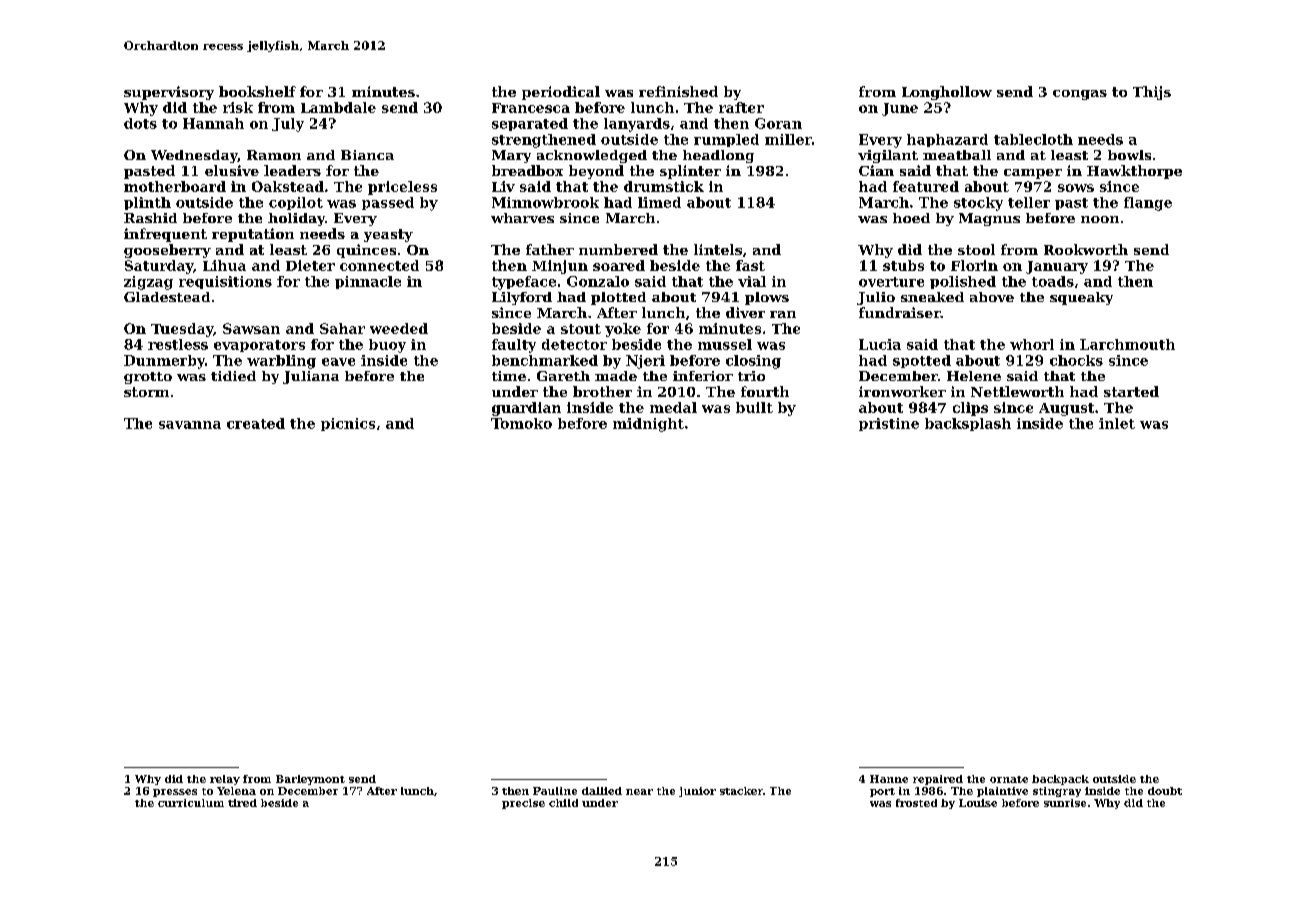  I want to click on backpack, so click(1060, 780).
